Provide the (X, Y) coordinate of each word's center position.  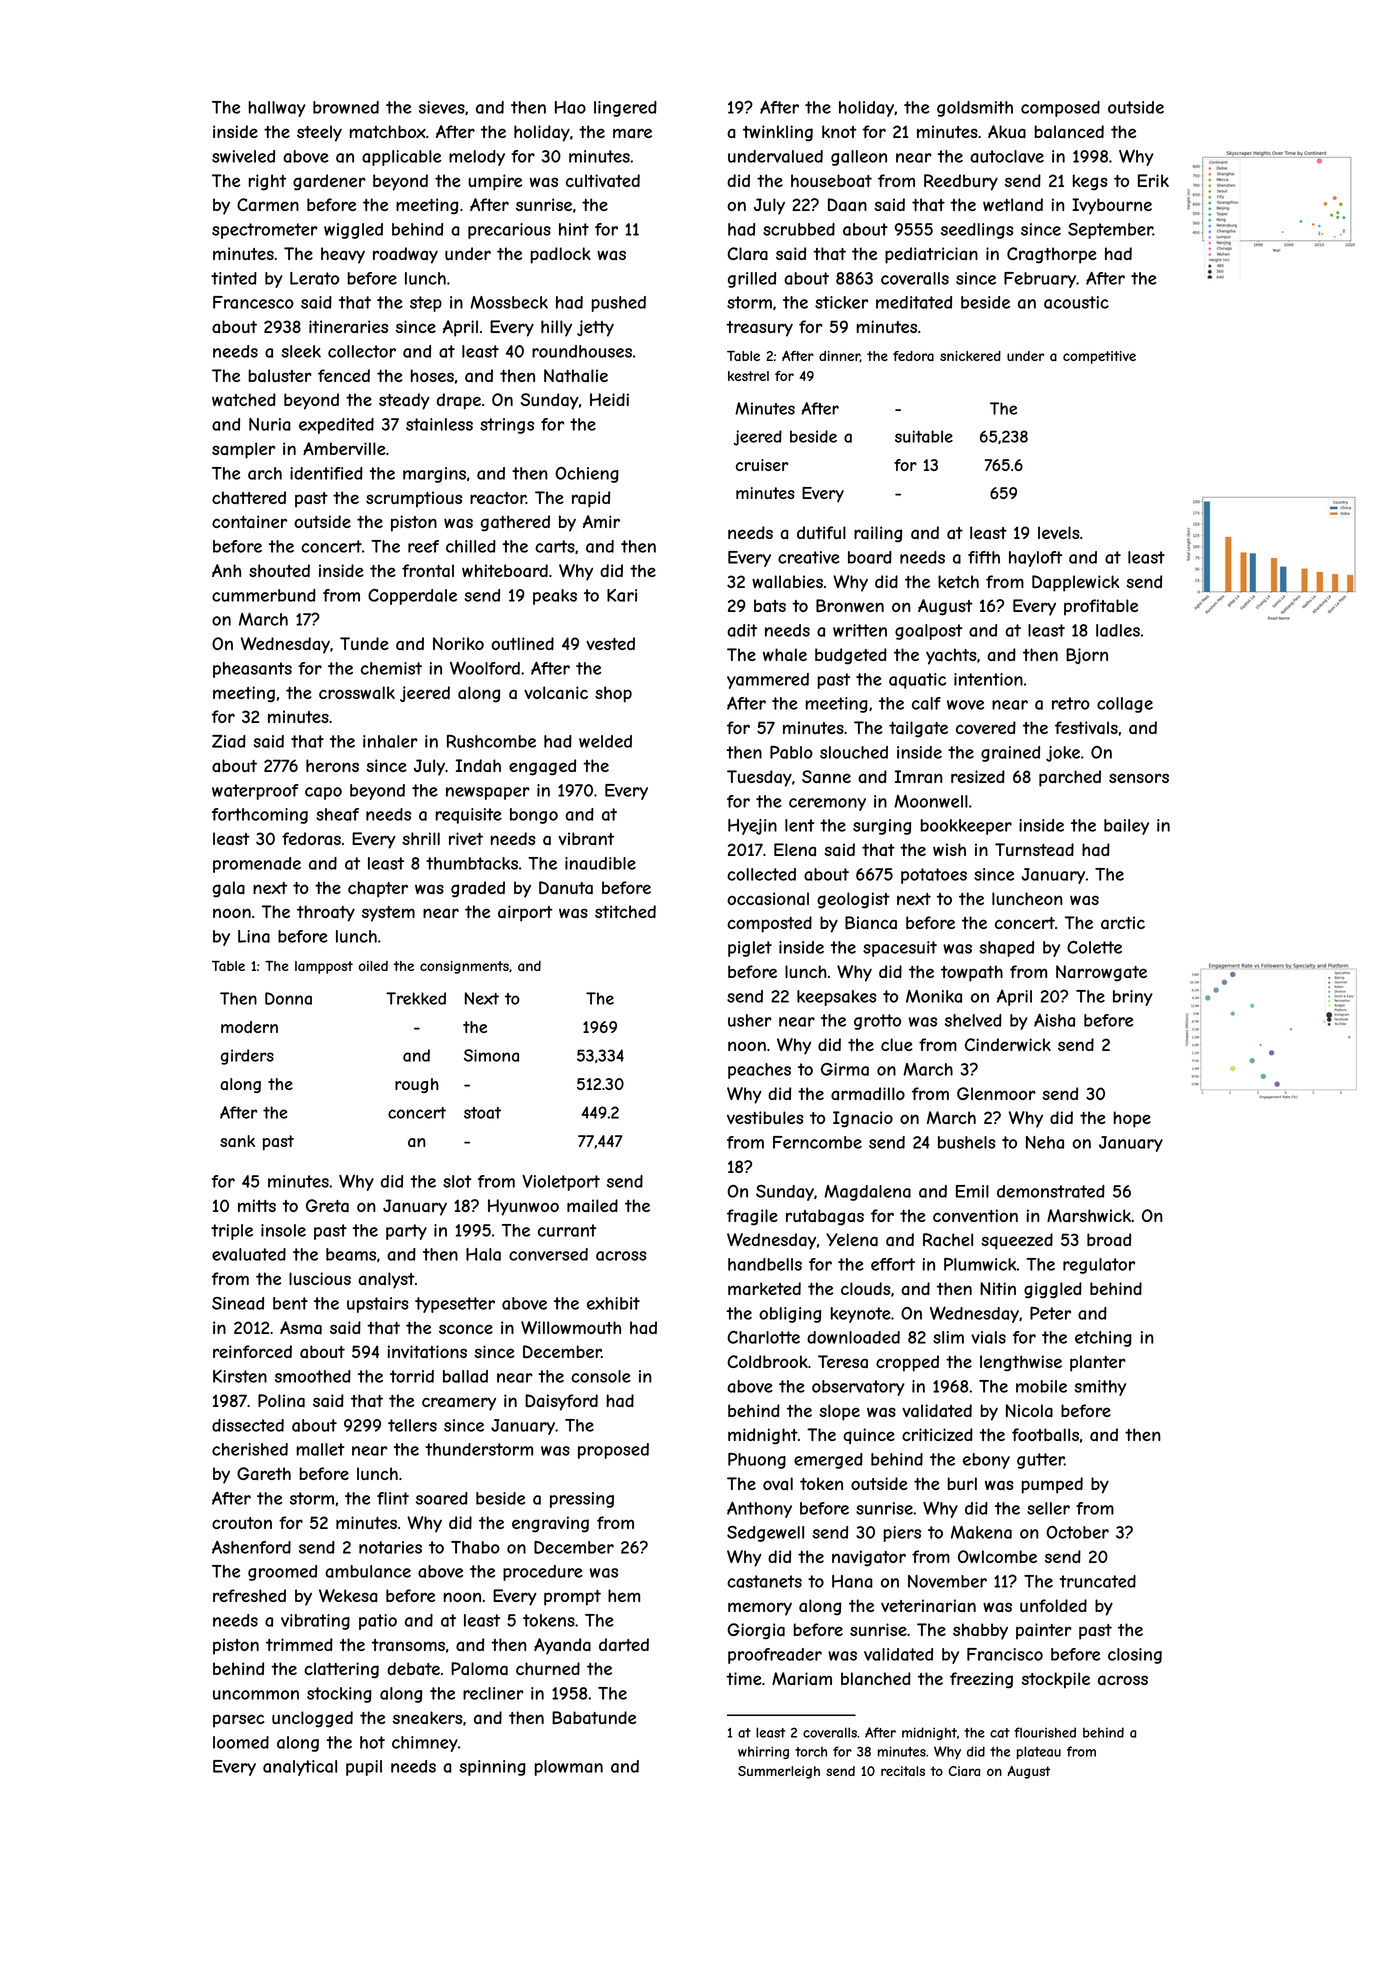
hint (574, 229)
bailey (1126, 827)
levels (1058, 532)
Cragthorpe (1052, 255)
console (601, 1376)
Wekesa (348, 1596)
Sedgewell (765, 1534)
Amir (601, 521)
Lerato (314, 278)
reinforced (252, 1351)
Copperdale (412, 597)
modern (249, 1027)
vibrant (586, 839)
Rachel (948, 1239)
